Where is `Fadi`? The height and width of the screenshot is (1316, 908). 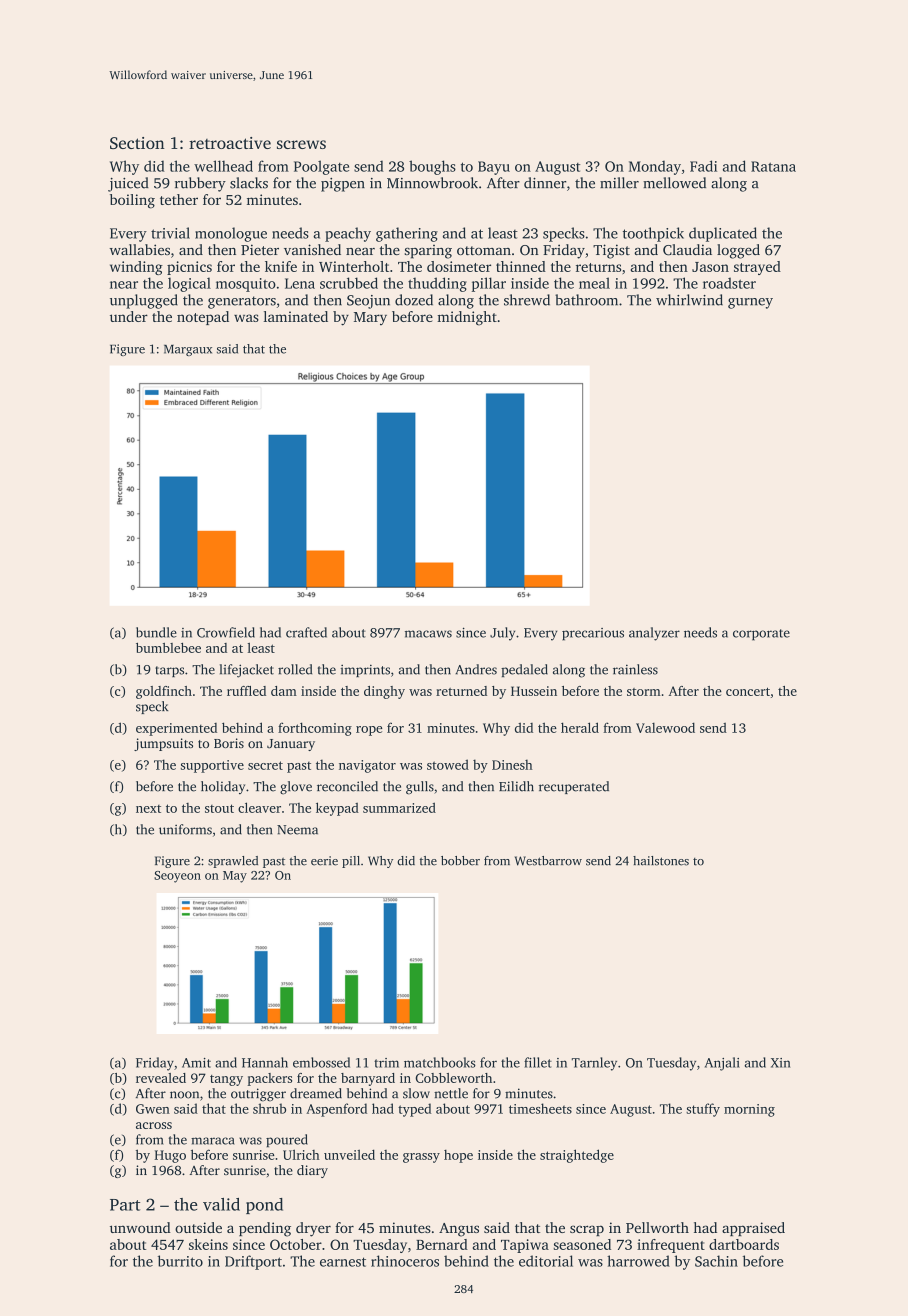 Fadi is located at coordinates (703, 166).
